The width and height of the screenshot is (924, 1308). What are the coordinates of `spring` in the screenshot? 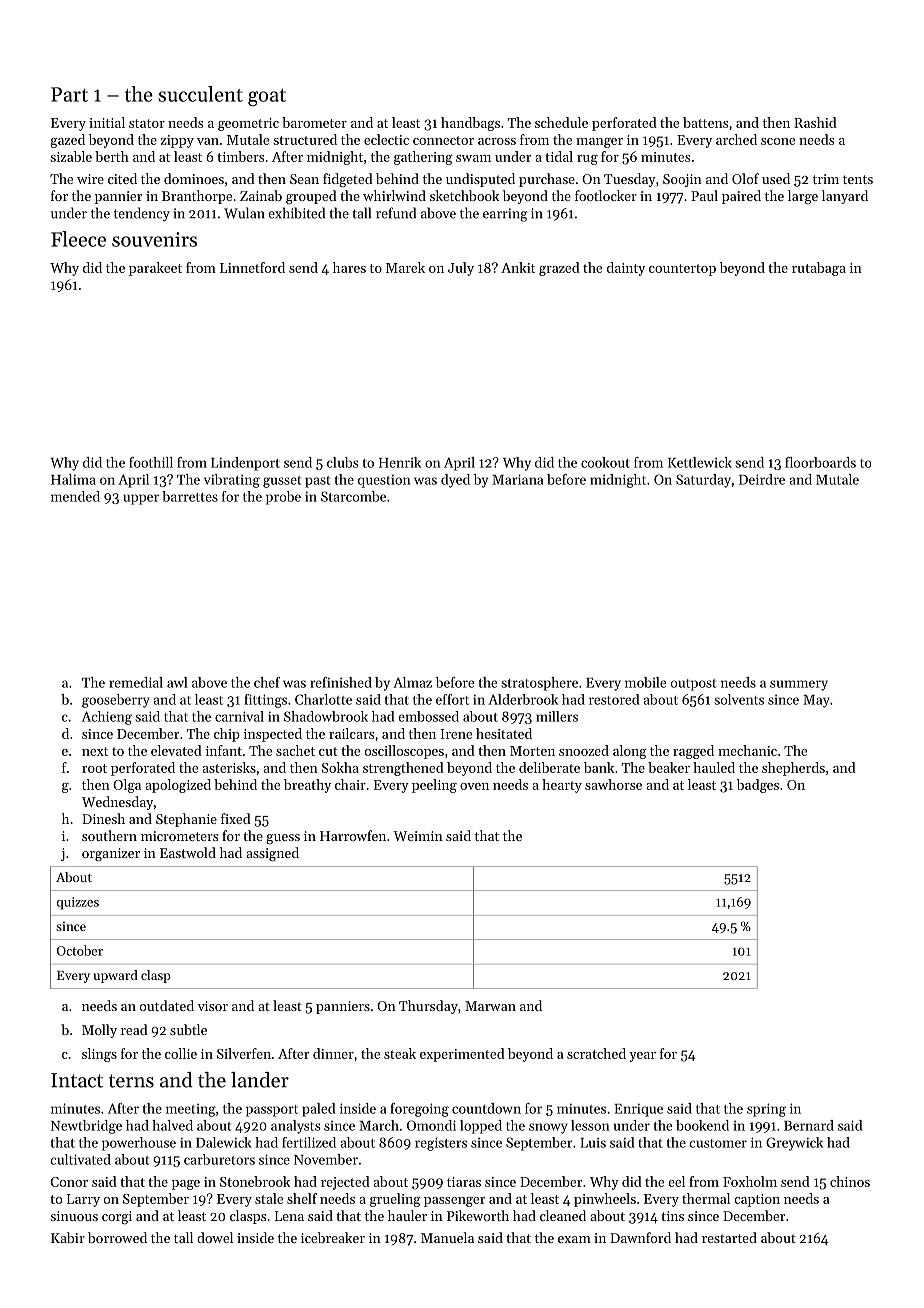 It's located at (766, 1110).
